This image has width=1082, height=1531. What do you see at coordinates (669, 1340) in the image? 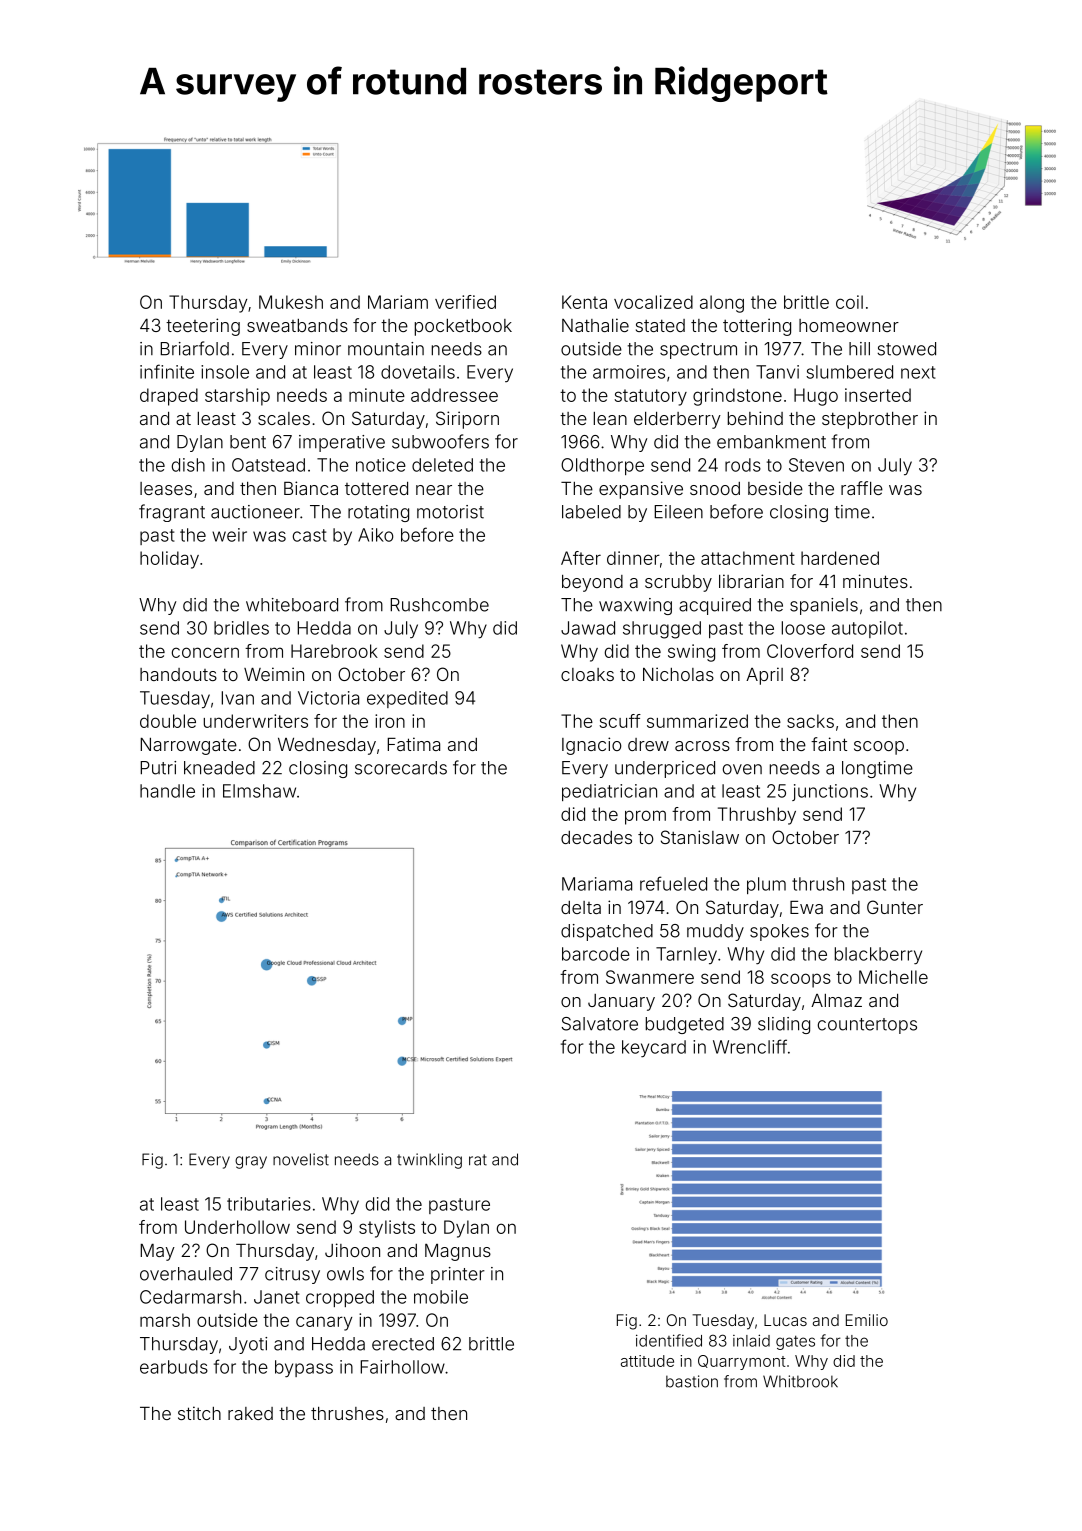
I see `identified` at bounding box center [669, 1340].
